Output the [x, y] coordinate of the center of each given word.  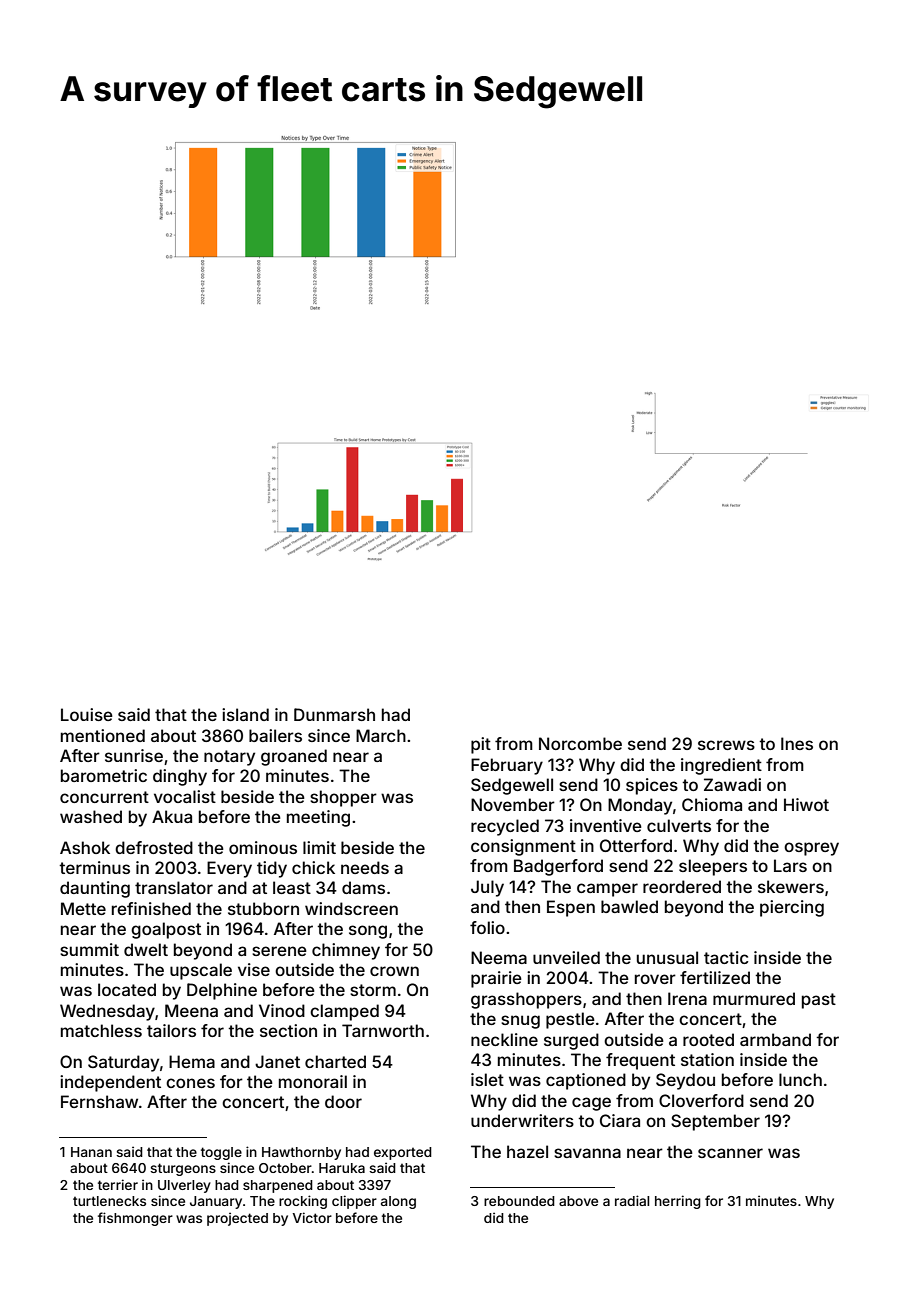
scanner [730, 1153]
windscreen [351, 908]
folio [487, 927]
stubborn [263, 908]
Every [229, 869]
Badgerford [558, 867]
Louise [87, 714]
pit [481, 745]
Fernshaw [99, 1101]
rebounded [519, 1201]
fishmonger [135, 1219]
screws [726, 745]
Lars [790, 865]
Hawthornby [301, 1153]
